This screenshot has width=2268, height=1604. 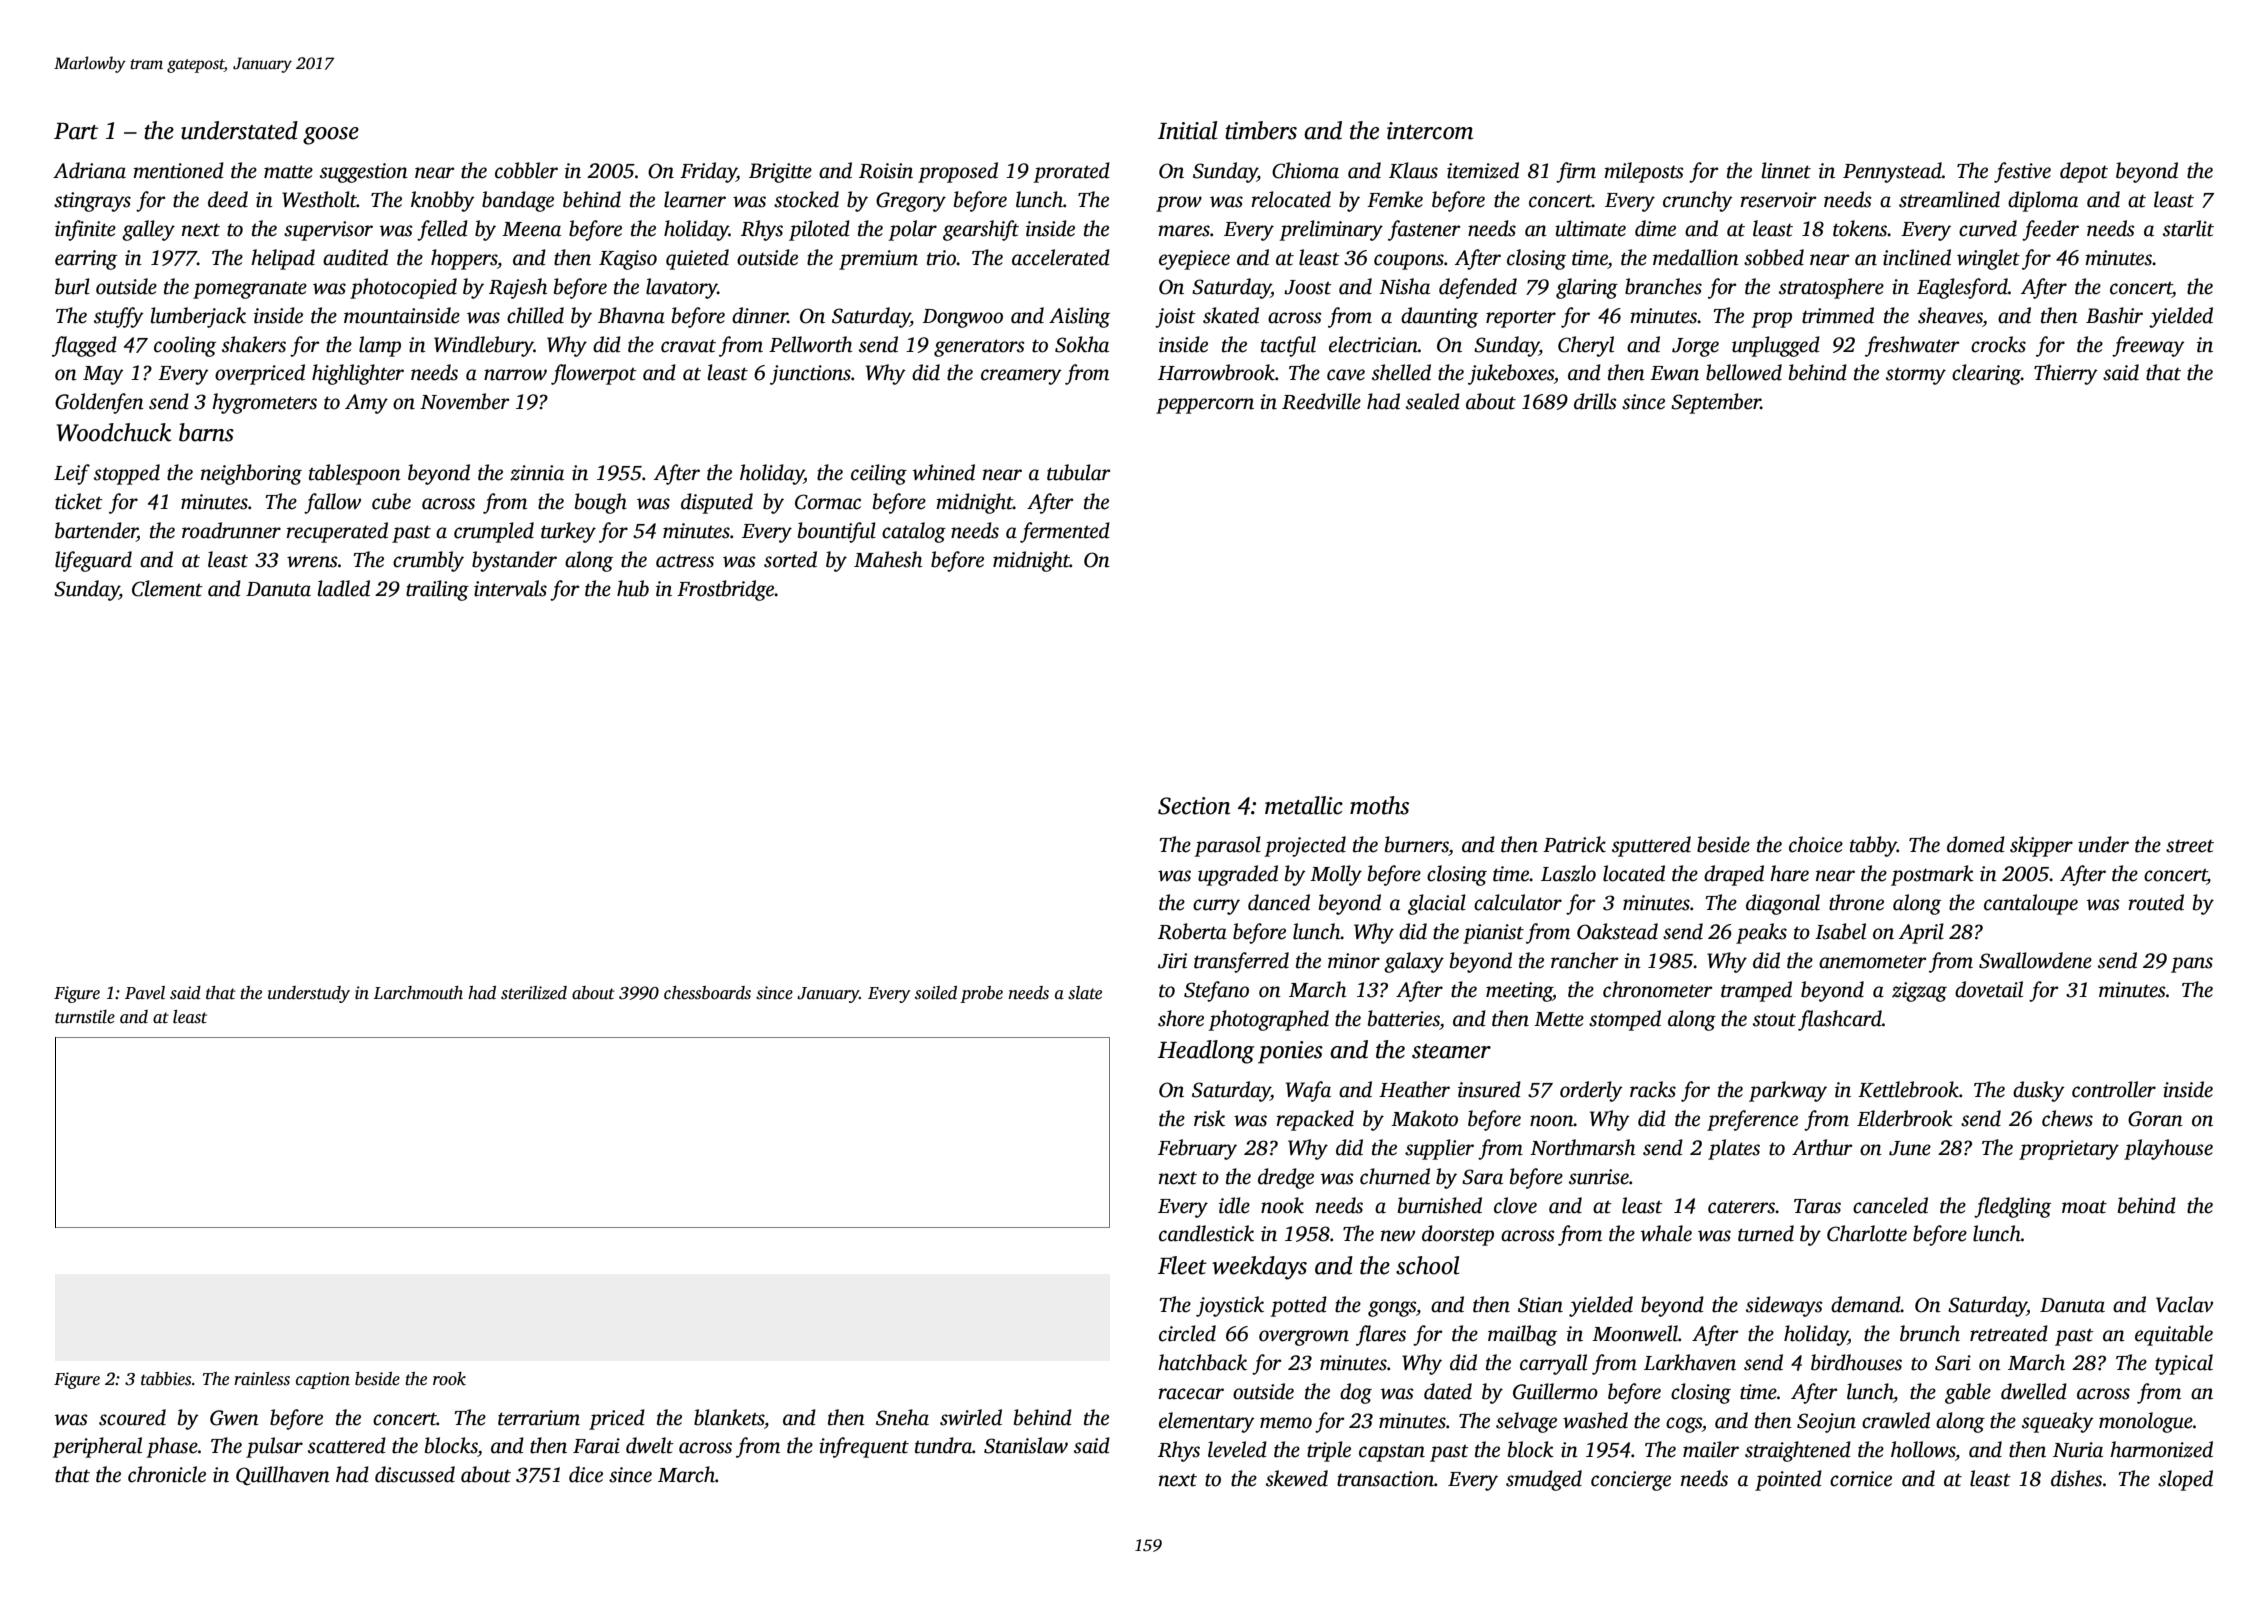 What do you see at coordinates (1197, 1149) in the screenshot?
I see `February` at bounding box center [1197, 1149].
